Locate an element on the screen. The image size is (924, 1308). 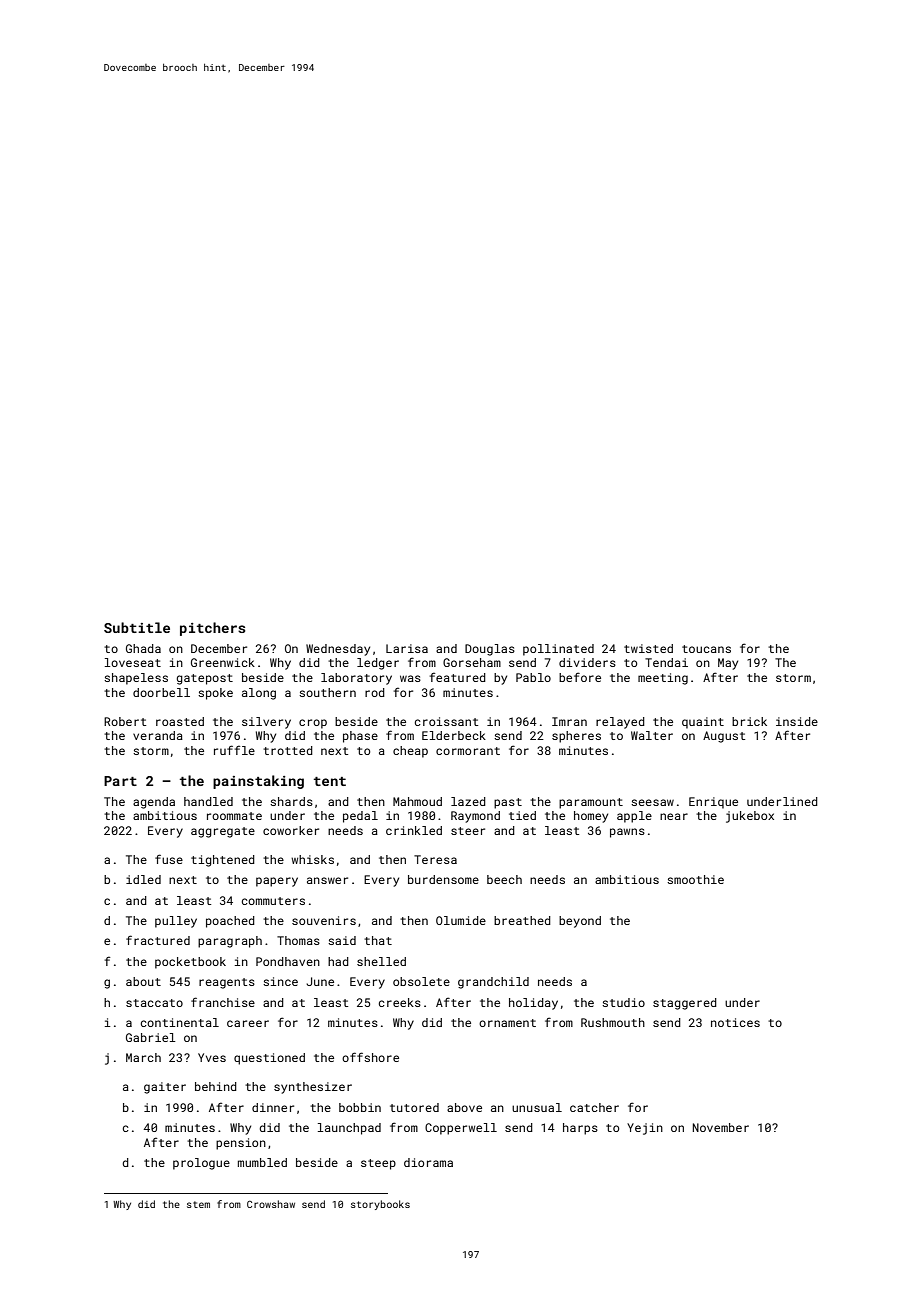
stem is located at coordinates (198, 1204).
